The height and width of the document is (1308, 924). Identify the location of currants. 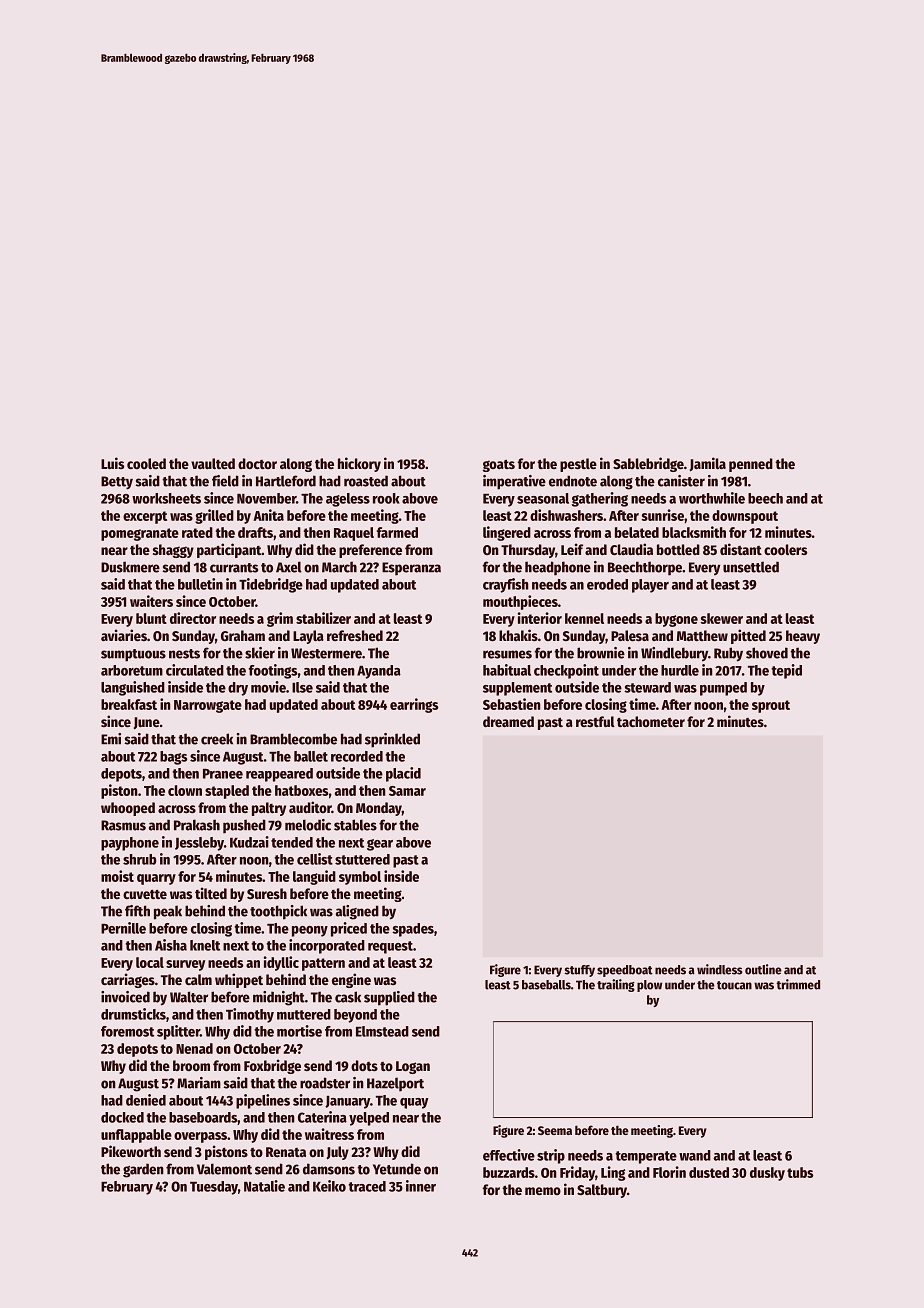
(234, 568).
